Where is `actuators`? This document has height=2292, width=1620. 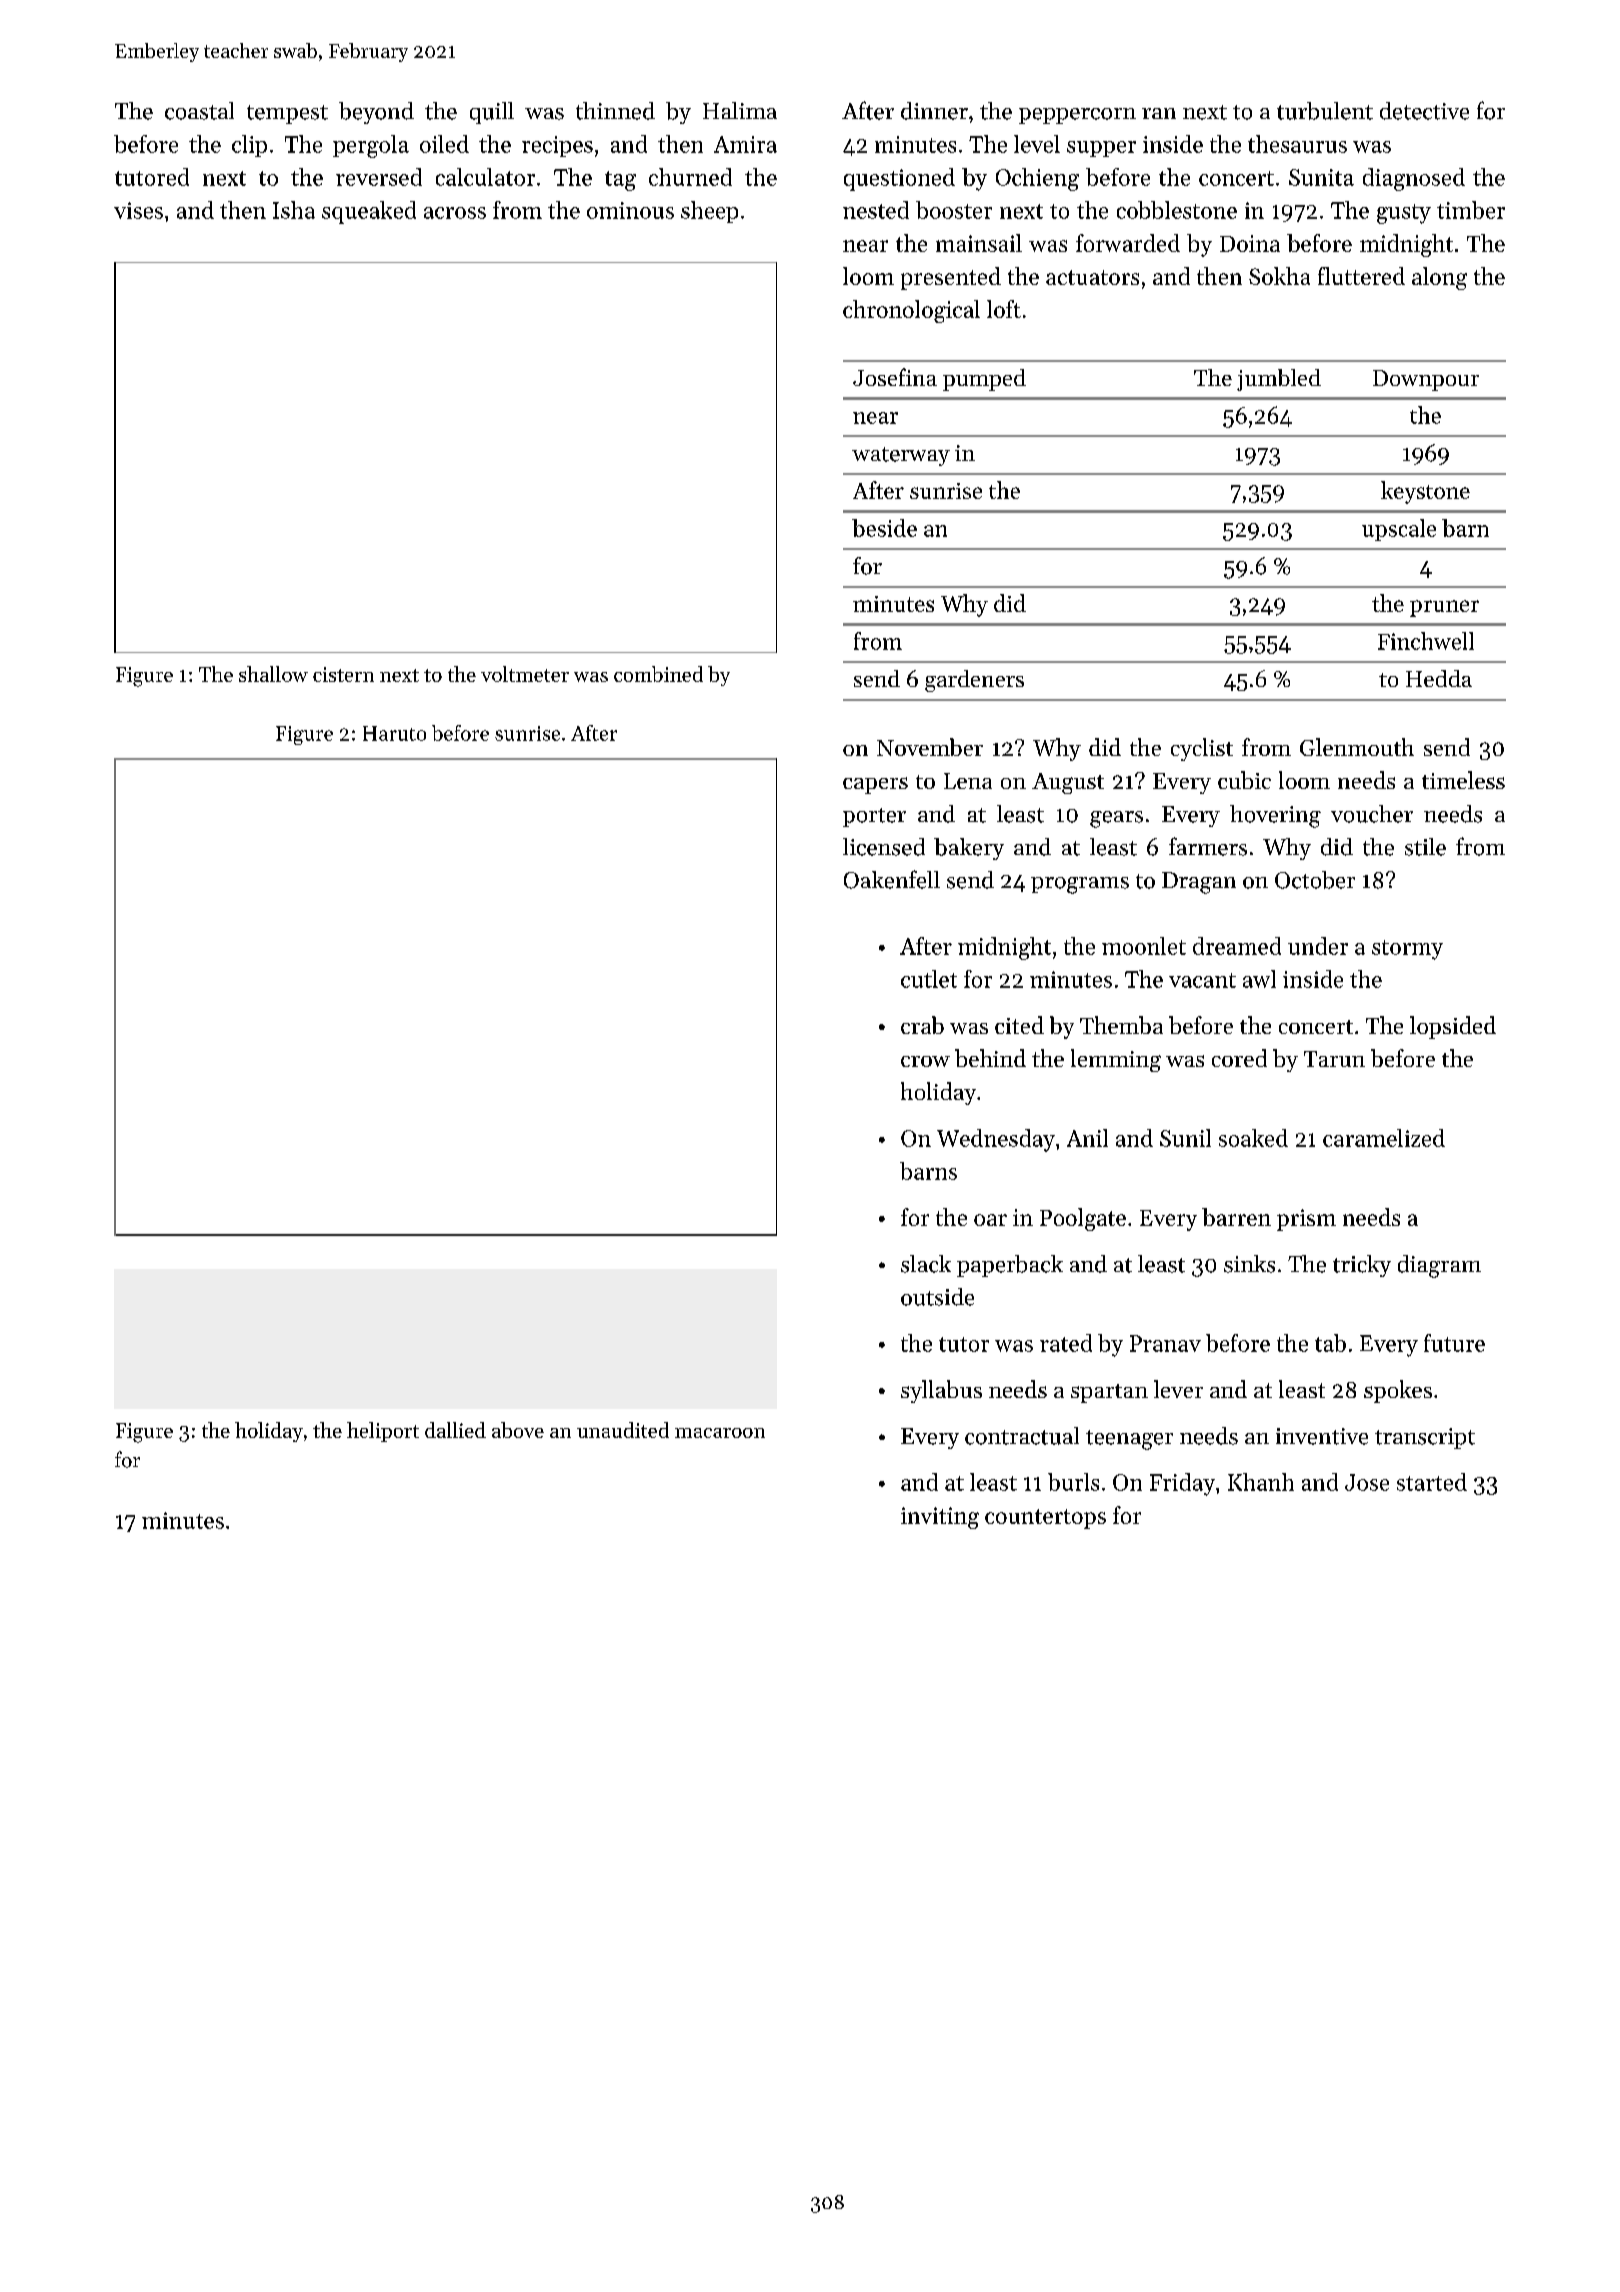
actuators is located at coordinates (1092, 277).
